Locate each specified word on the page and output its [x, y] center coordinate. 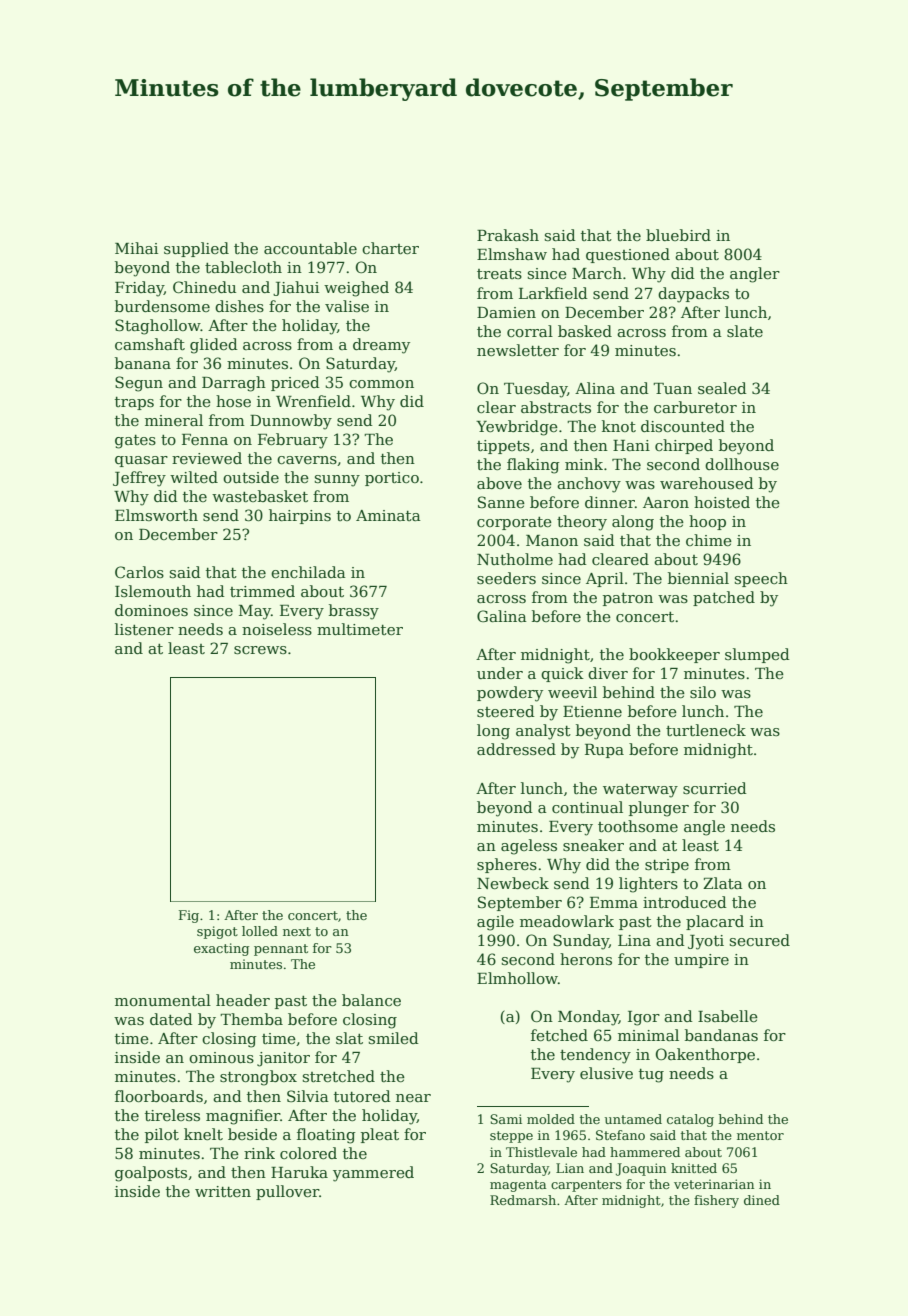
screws [260, 650]
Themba [251, 1019]
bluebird [678, 235]
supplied [196, 249]
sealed [722, 388]
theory [582, 523]
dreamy [381, 346]
